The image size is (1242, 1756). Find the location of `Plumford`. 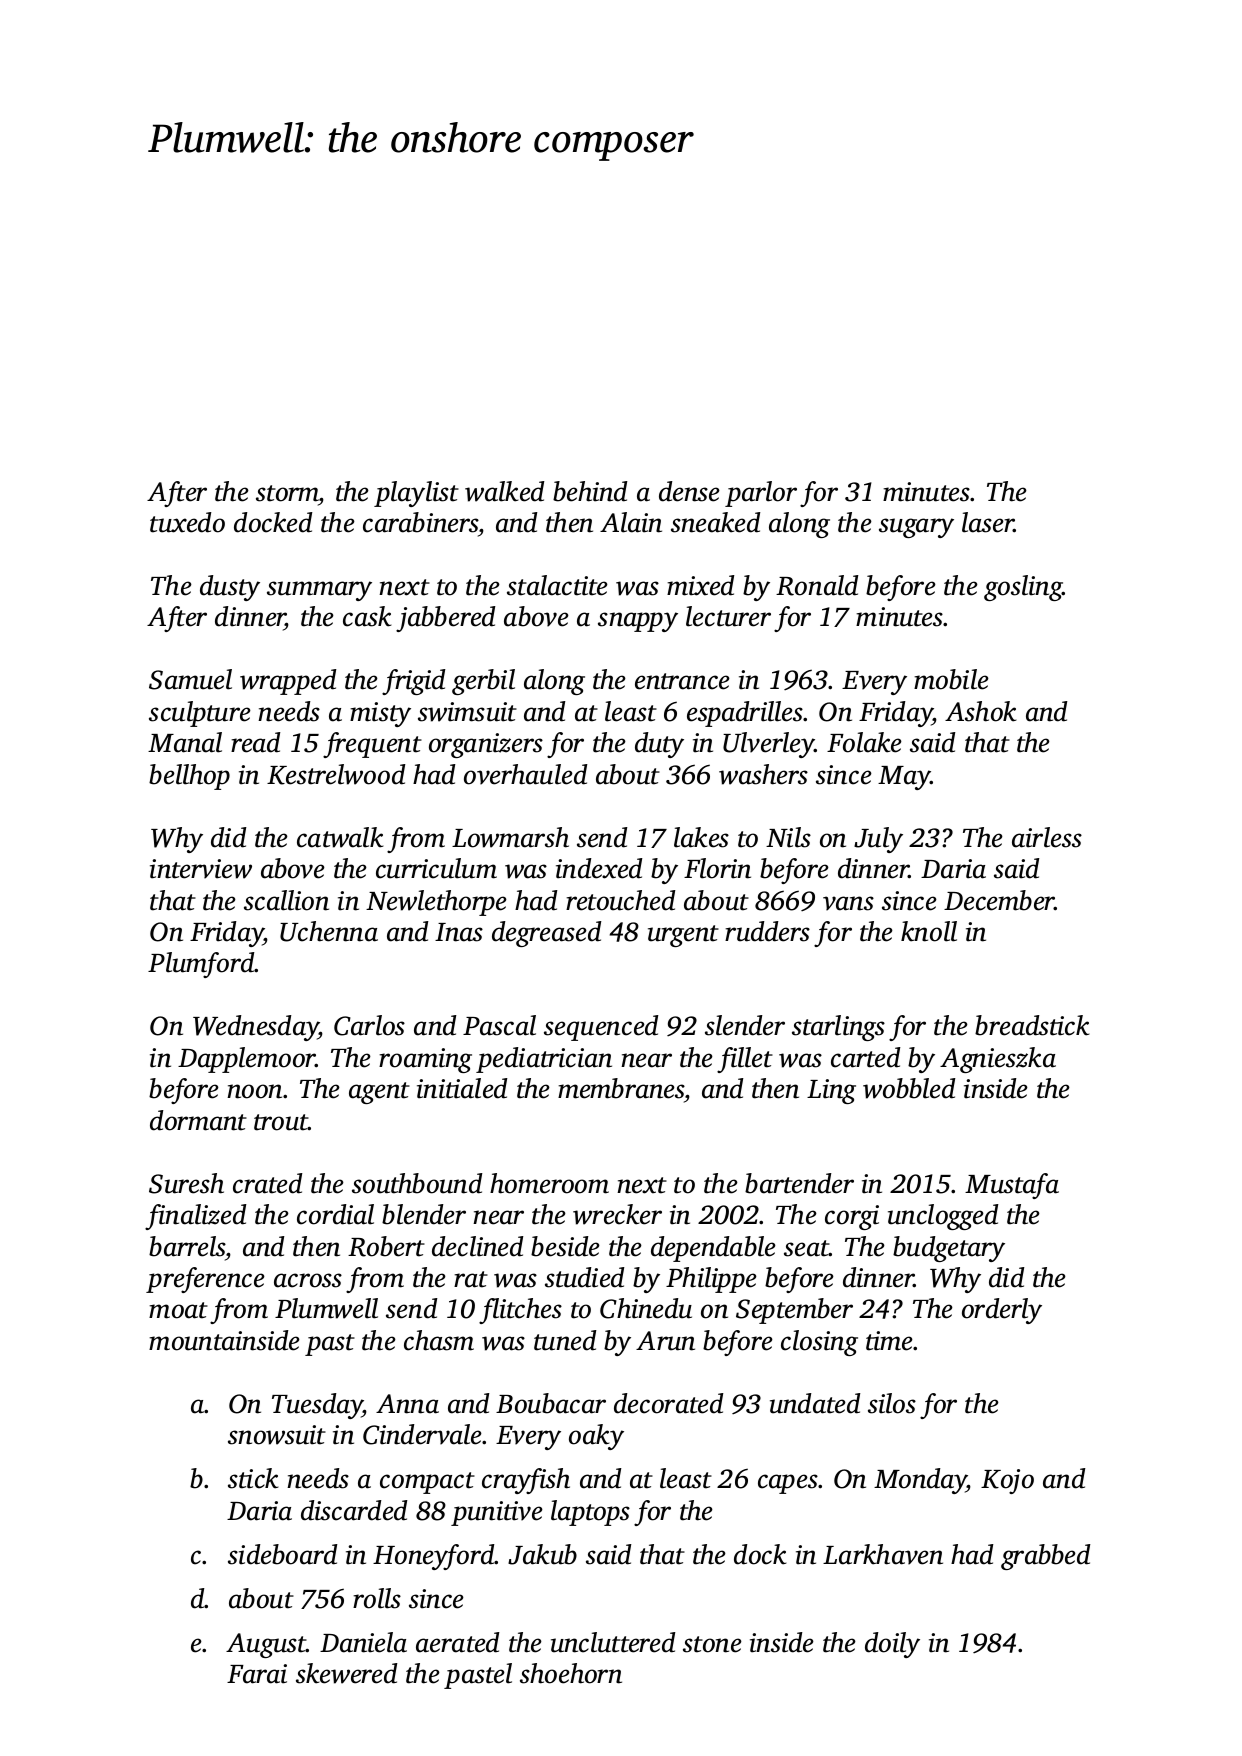

Plumford is located at coordinates (201, 965).
